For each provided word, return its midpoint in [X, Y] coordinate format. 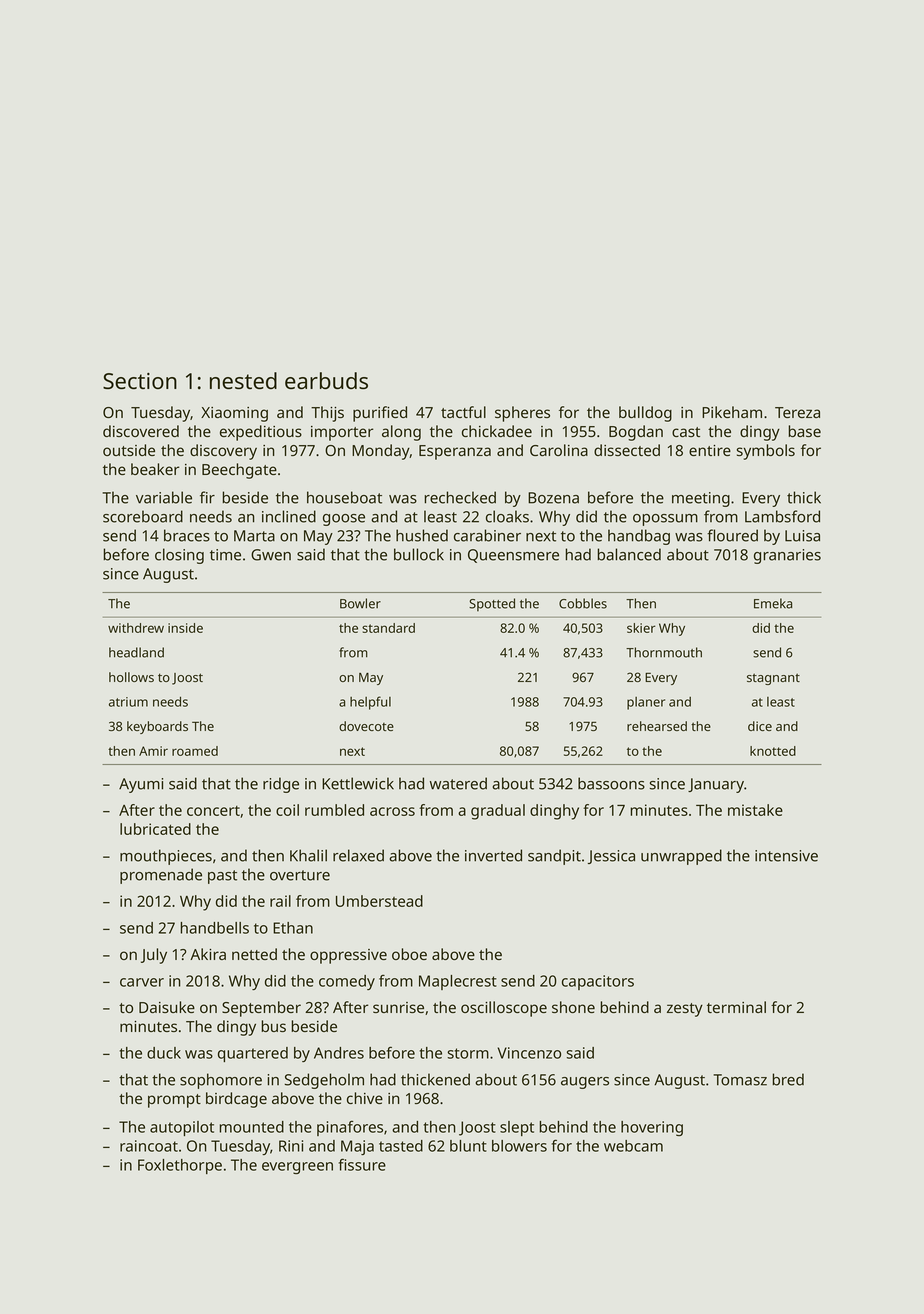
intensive [786, 856]
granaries [787, 556]
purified [380, 414]
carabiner [487, 535]
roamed [195, 751]
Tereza [797, 412]
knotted [773, 751]
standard [388, 628]
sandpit [554, 857]
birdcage [236, 1100]
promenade [161, 876]
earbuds [326, 380]
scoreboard [143, 516]
